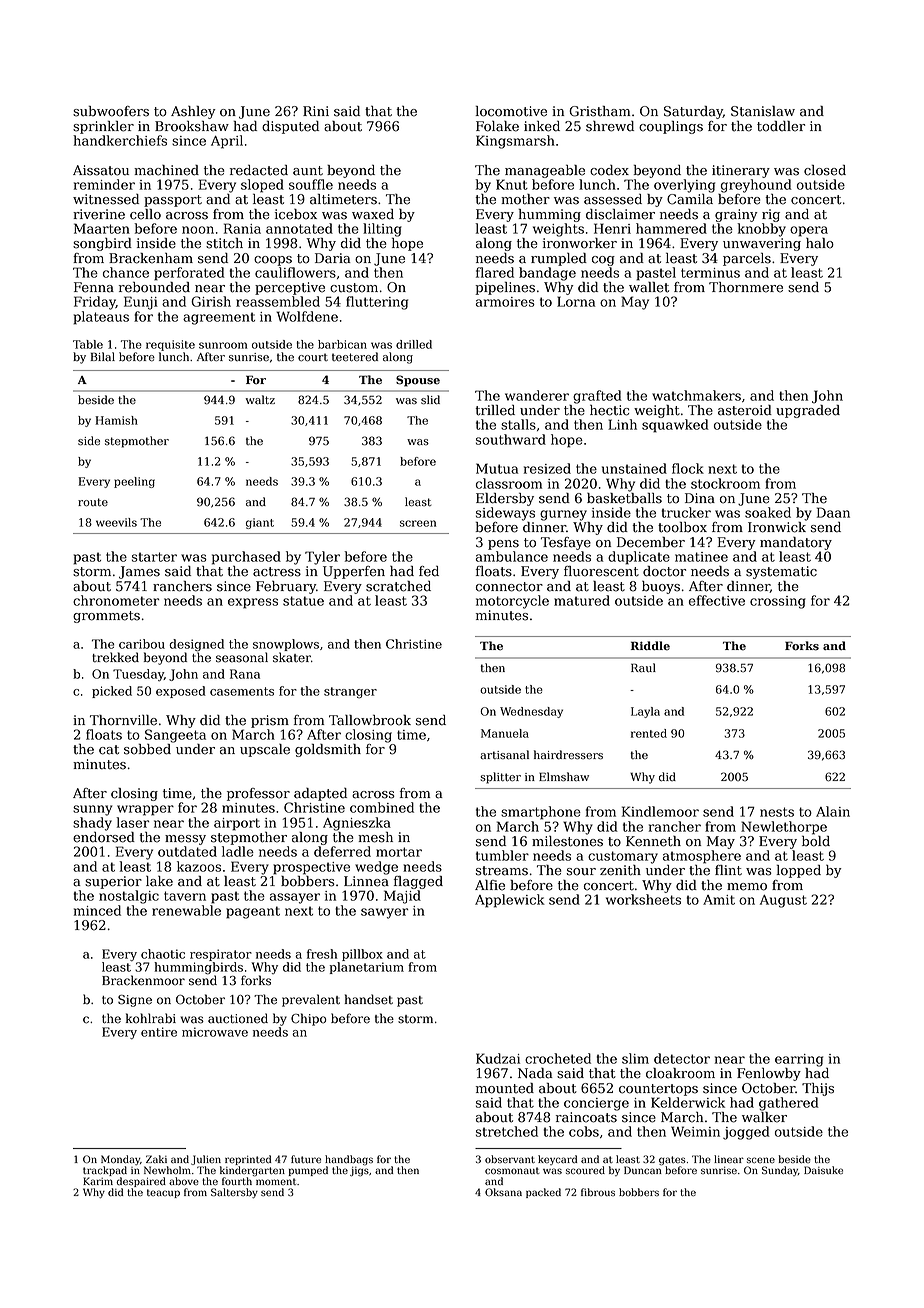 The image size is (924, 1308). Describe the element at coordinates (495, 410) in the screenshot. I see `trilled` at that location.
